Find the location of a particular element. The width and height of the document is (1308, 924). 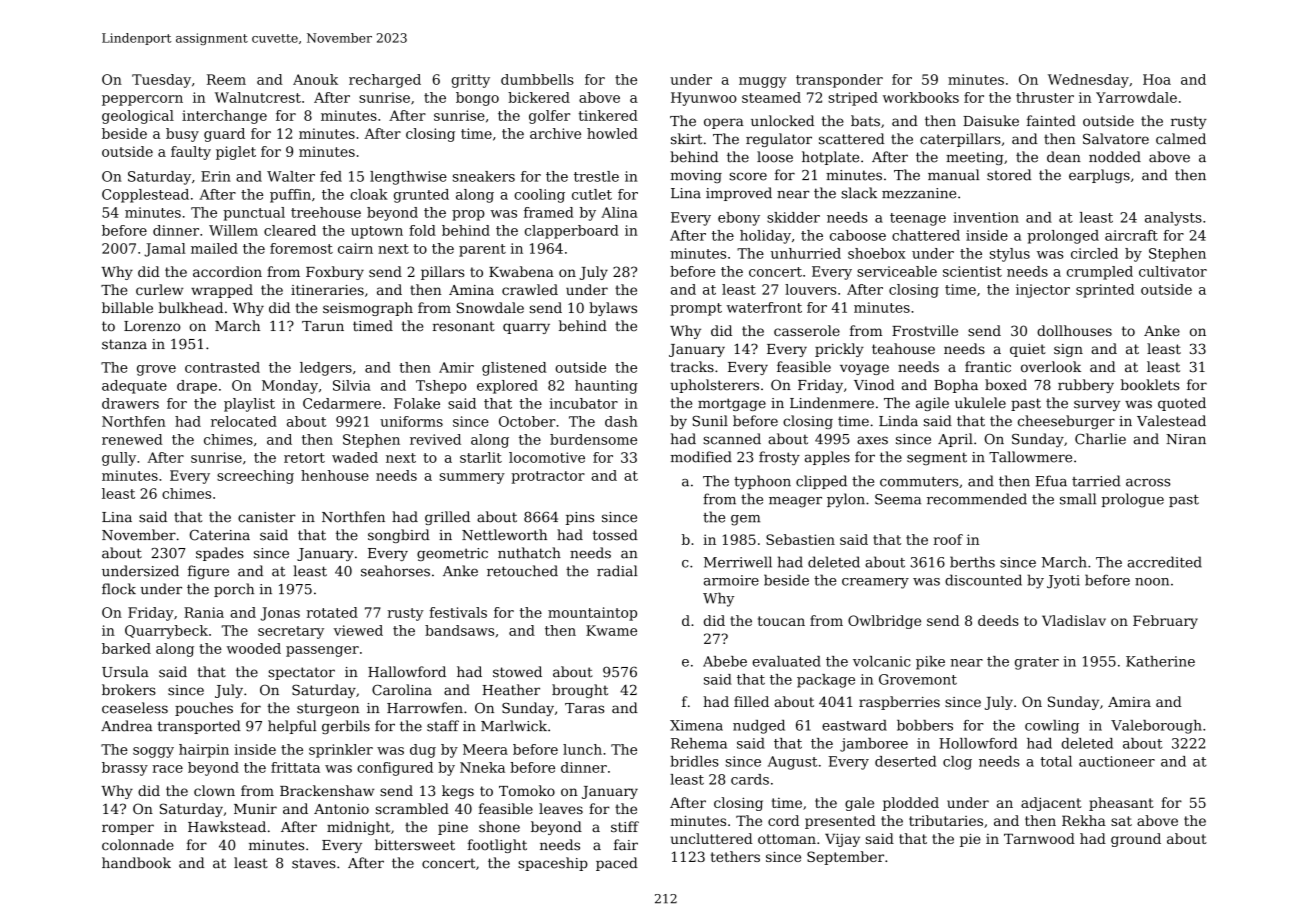

Reem is located at coordinates (226, 79).
